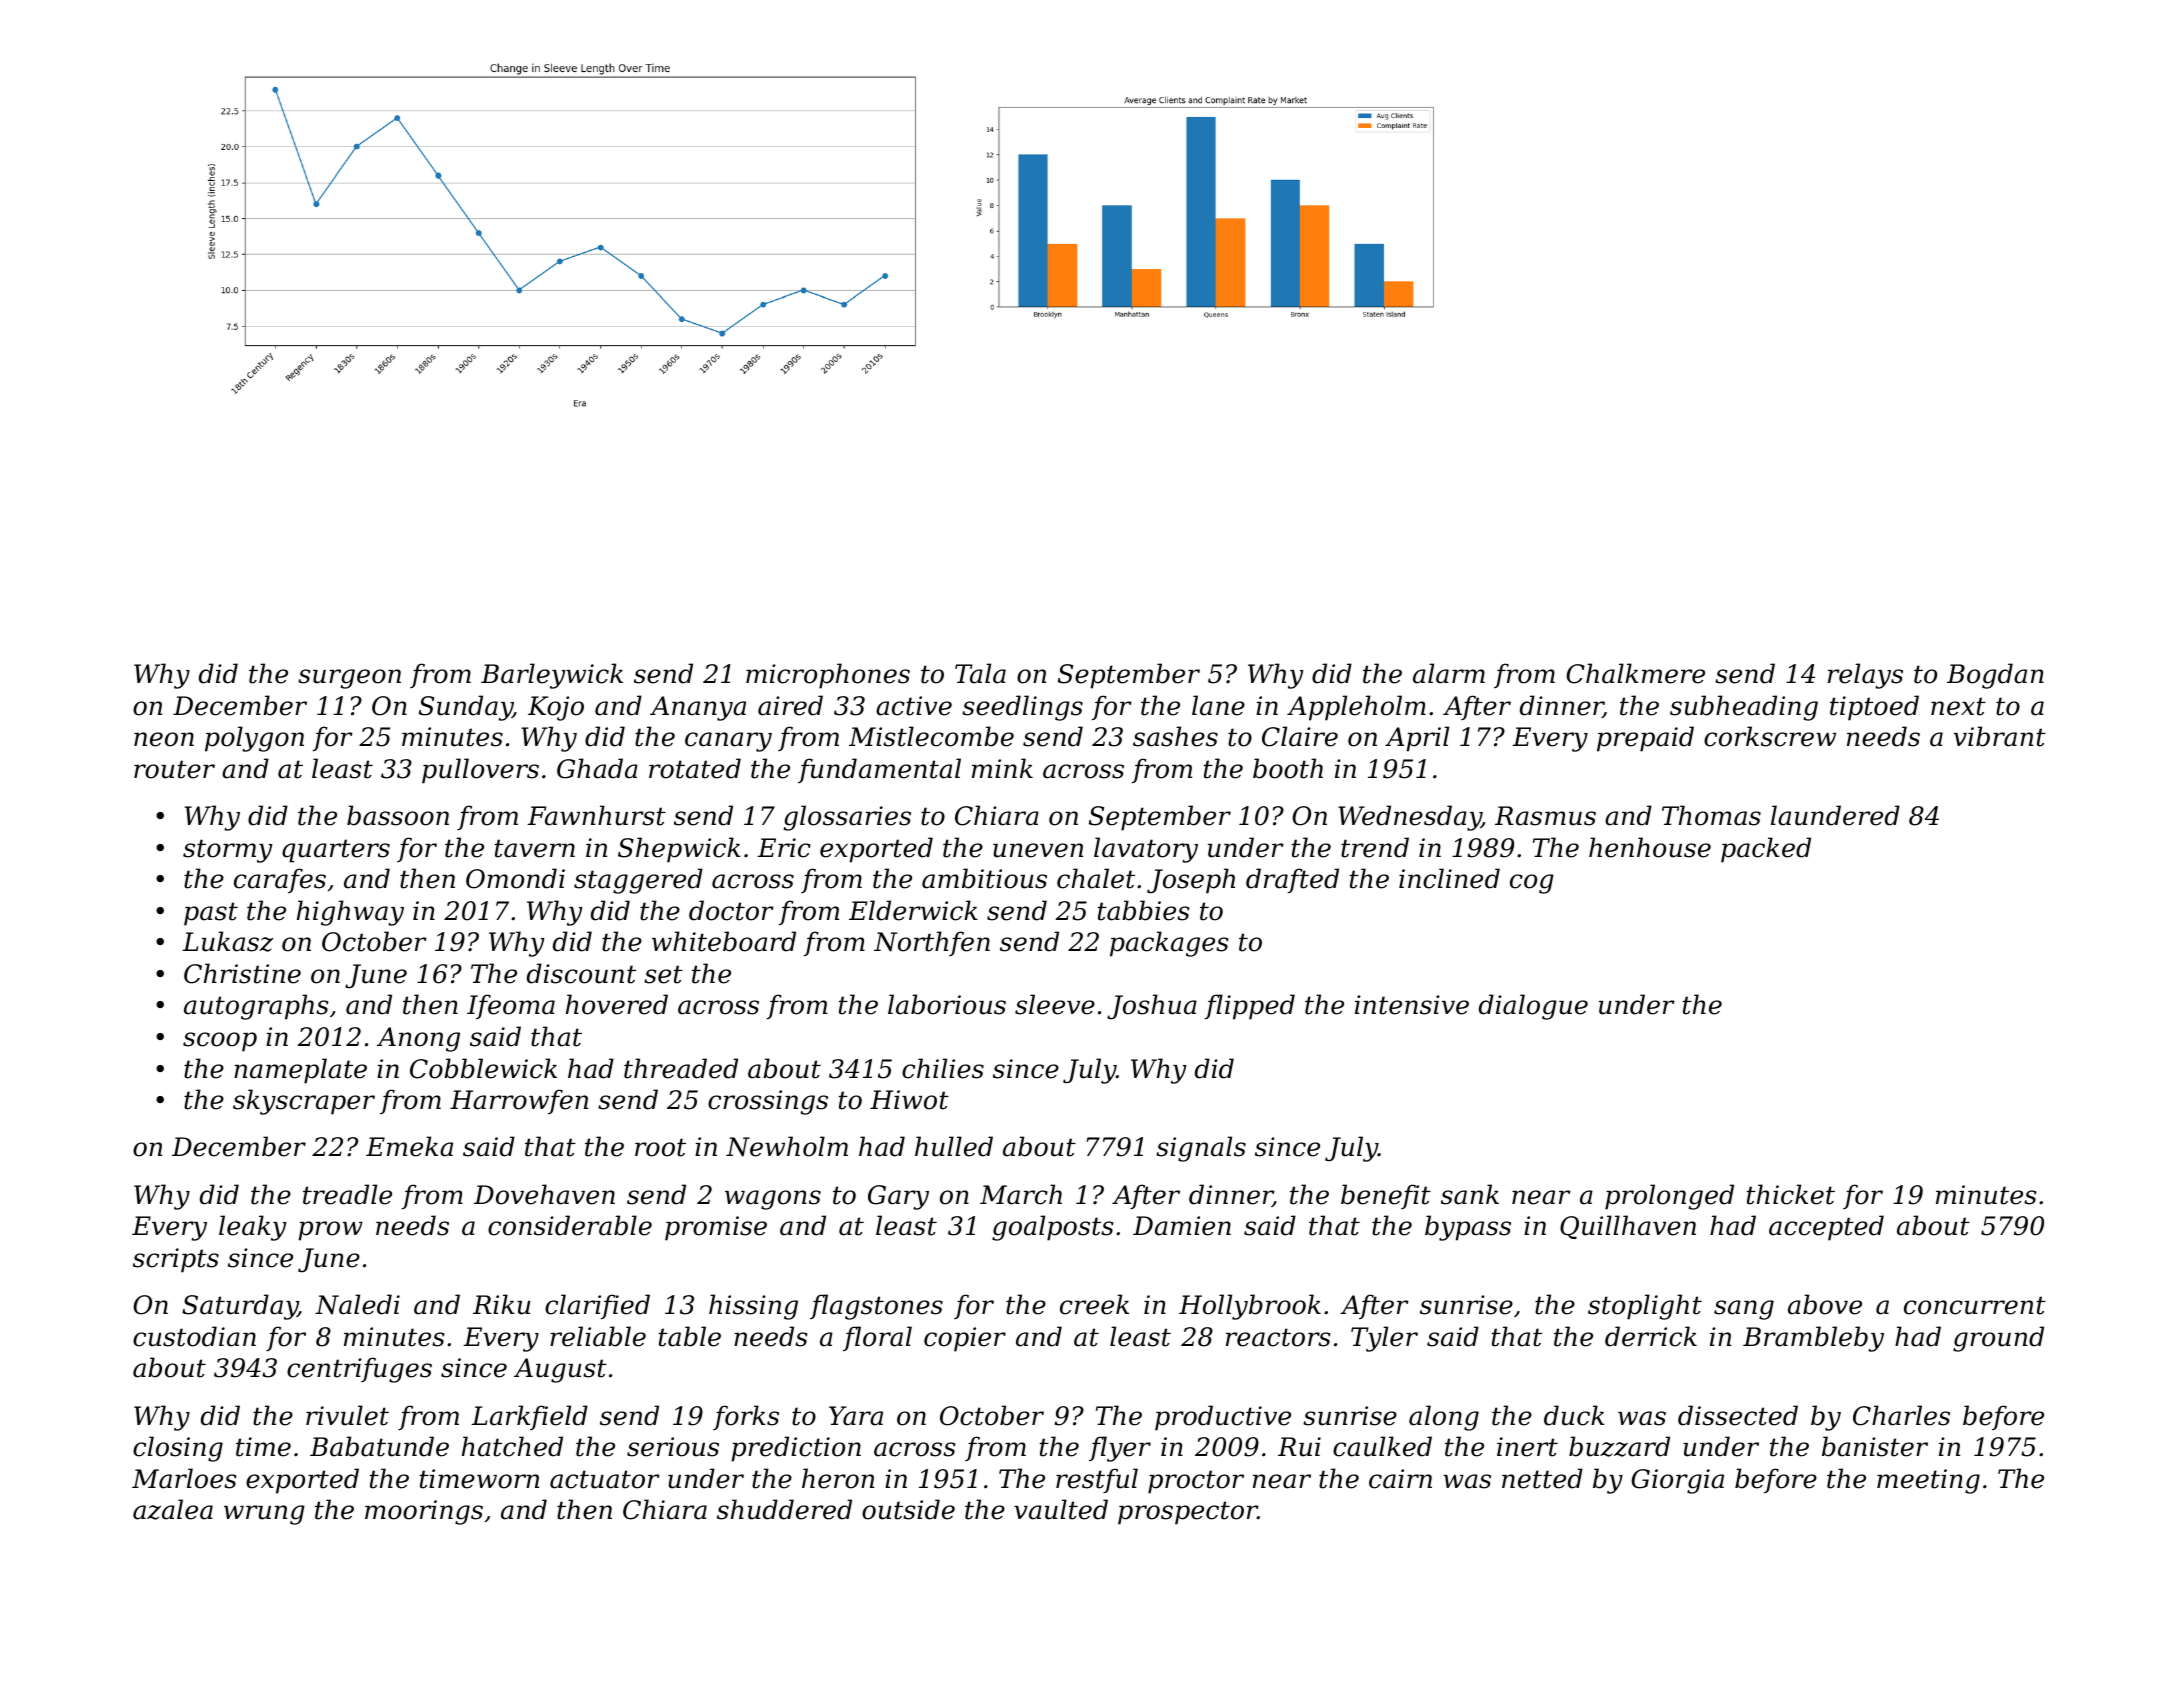 The height and width of the image is (1683, 2178). What do you see at coordinates (790, 705) in the image?
I see `aired` at bounding box center [790, 705].
